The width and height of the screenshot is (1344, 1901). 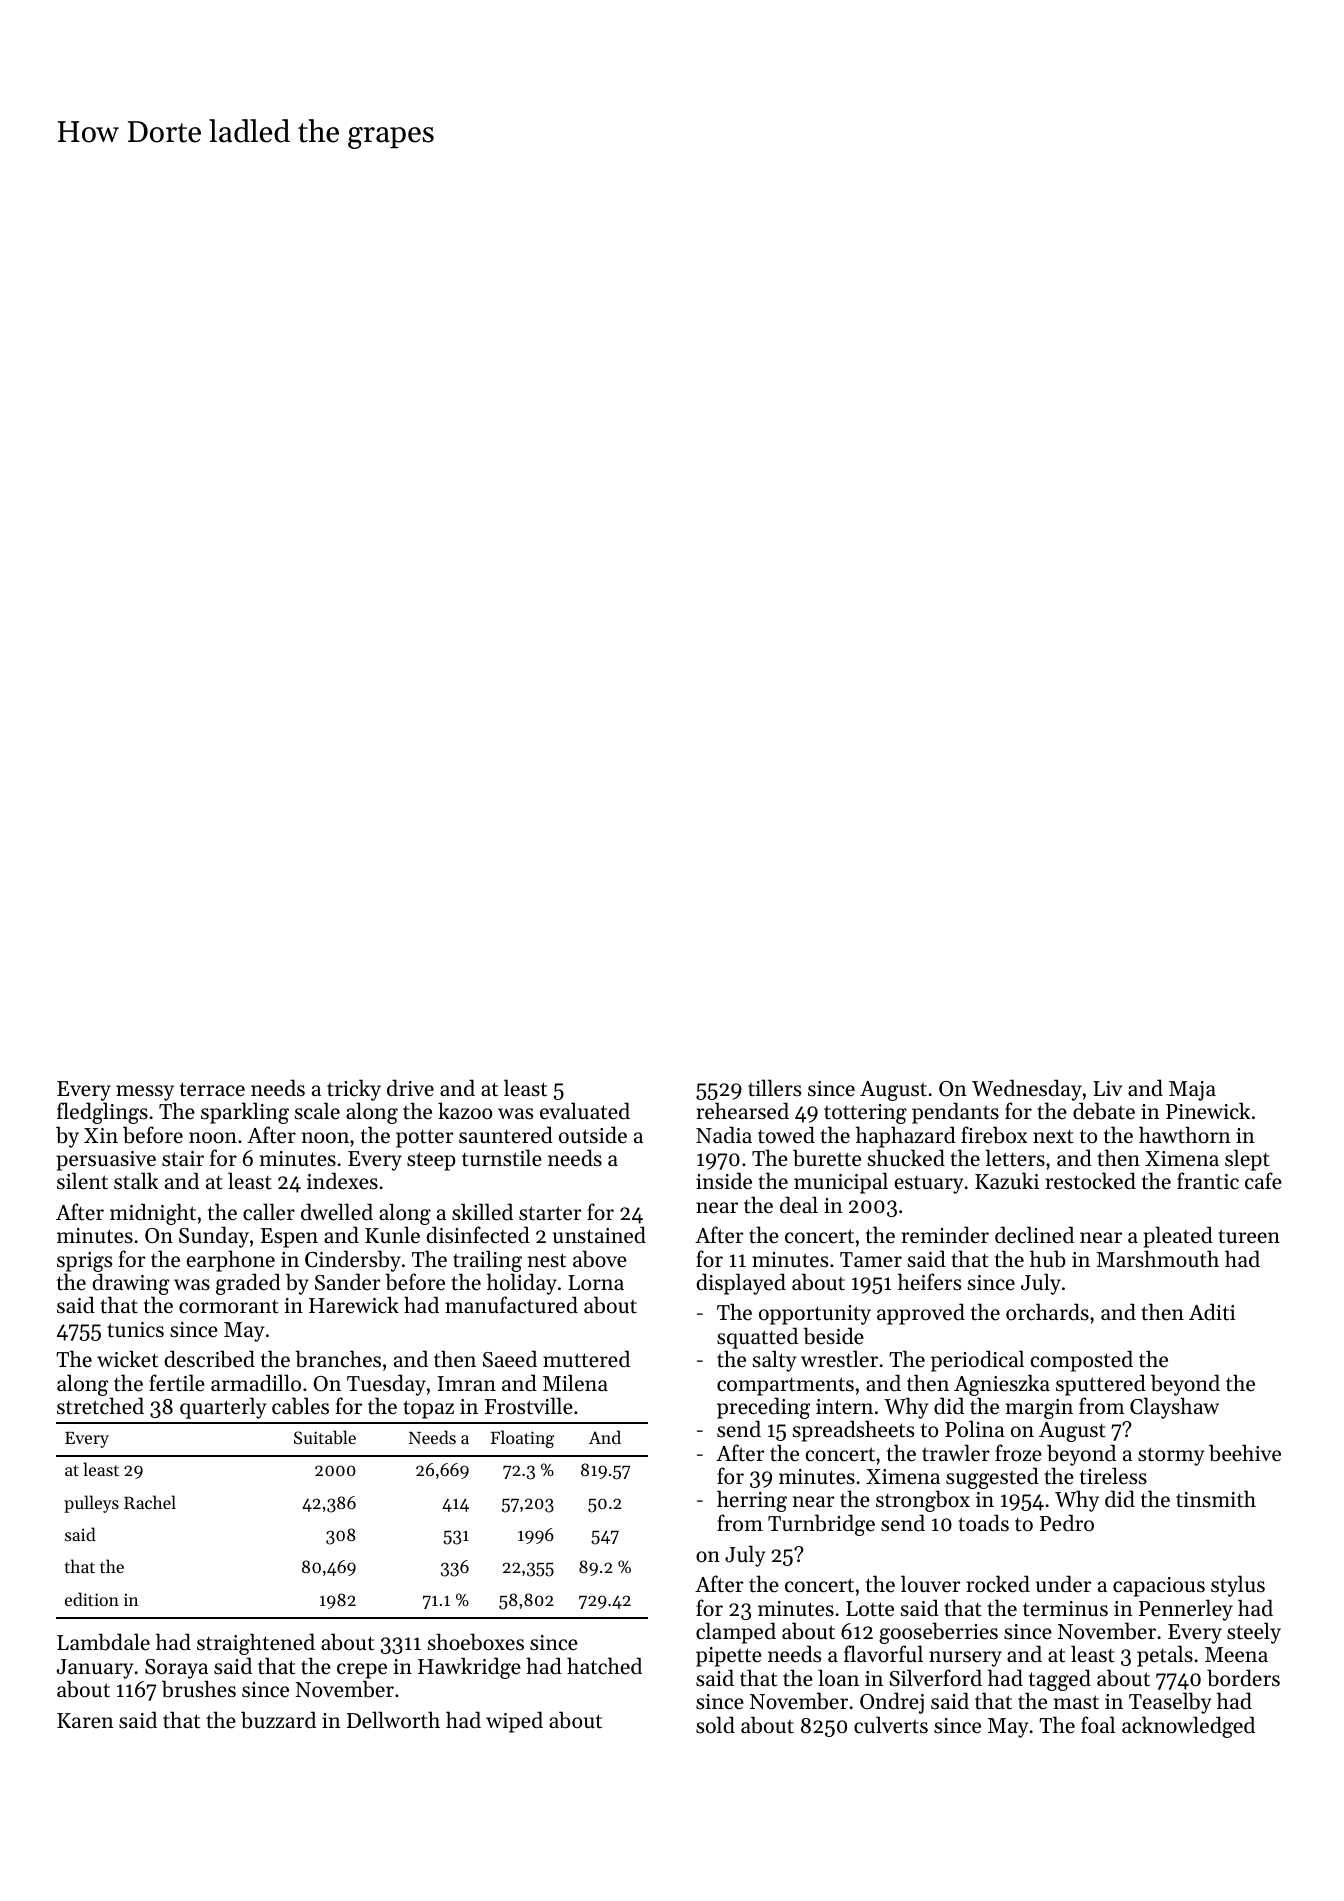 I want to click on Maja, so click(x=1192, y=1091).
